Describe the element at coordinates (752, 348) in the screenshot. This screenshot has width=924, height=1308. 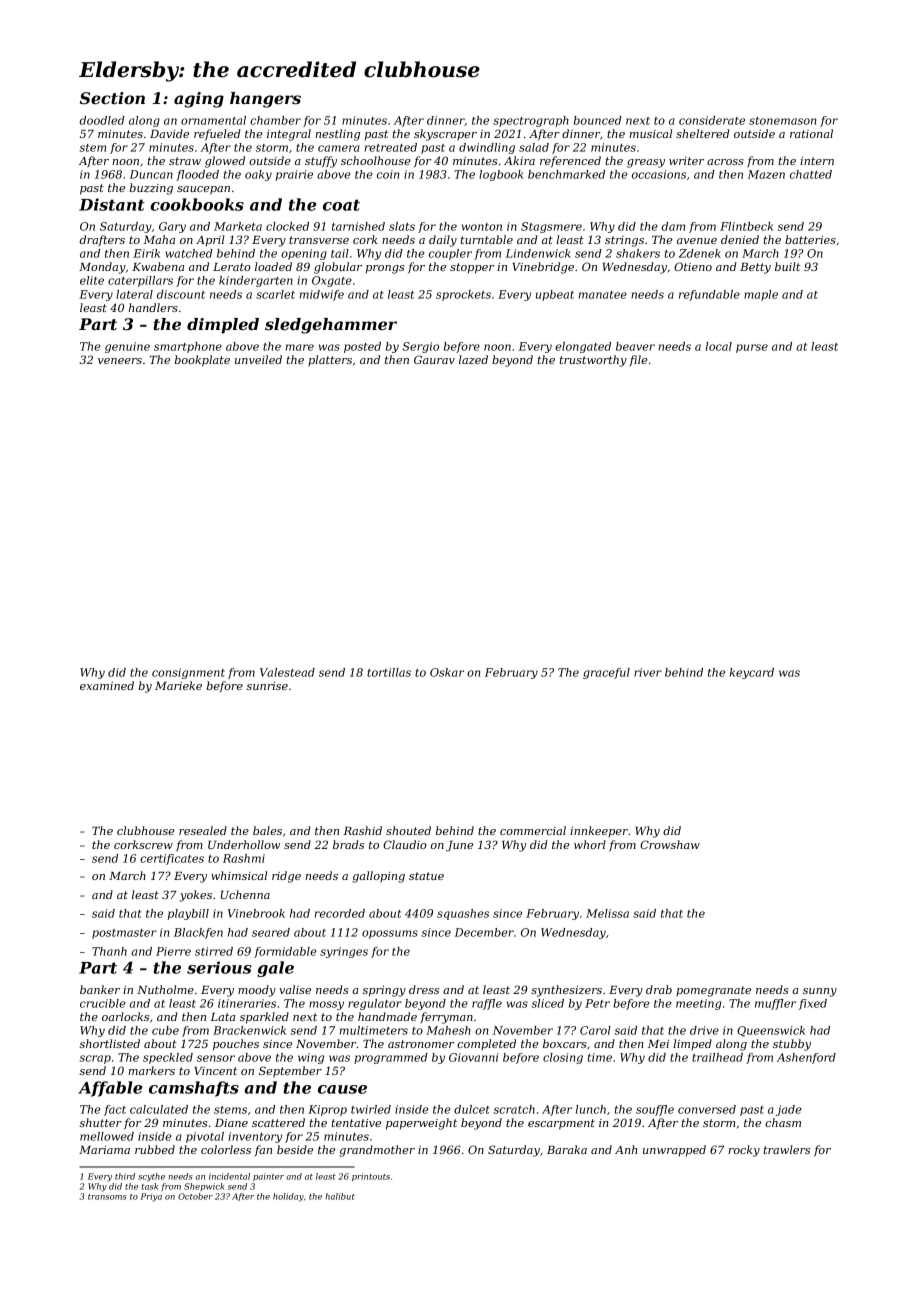
I see `purse` at that location.
